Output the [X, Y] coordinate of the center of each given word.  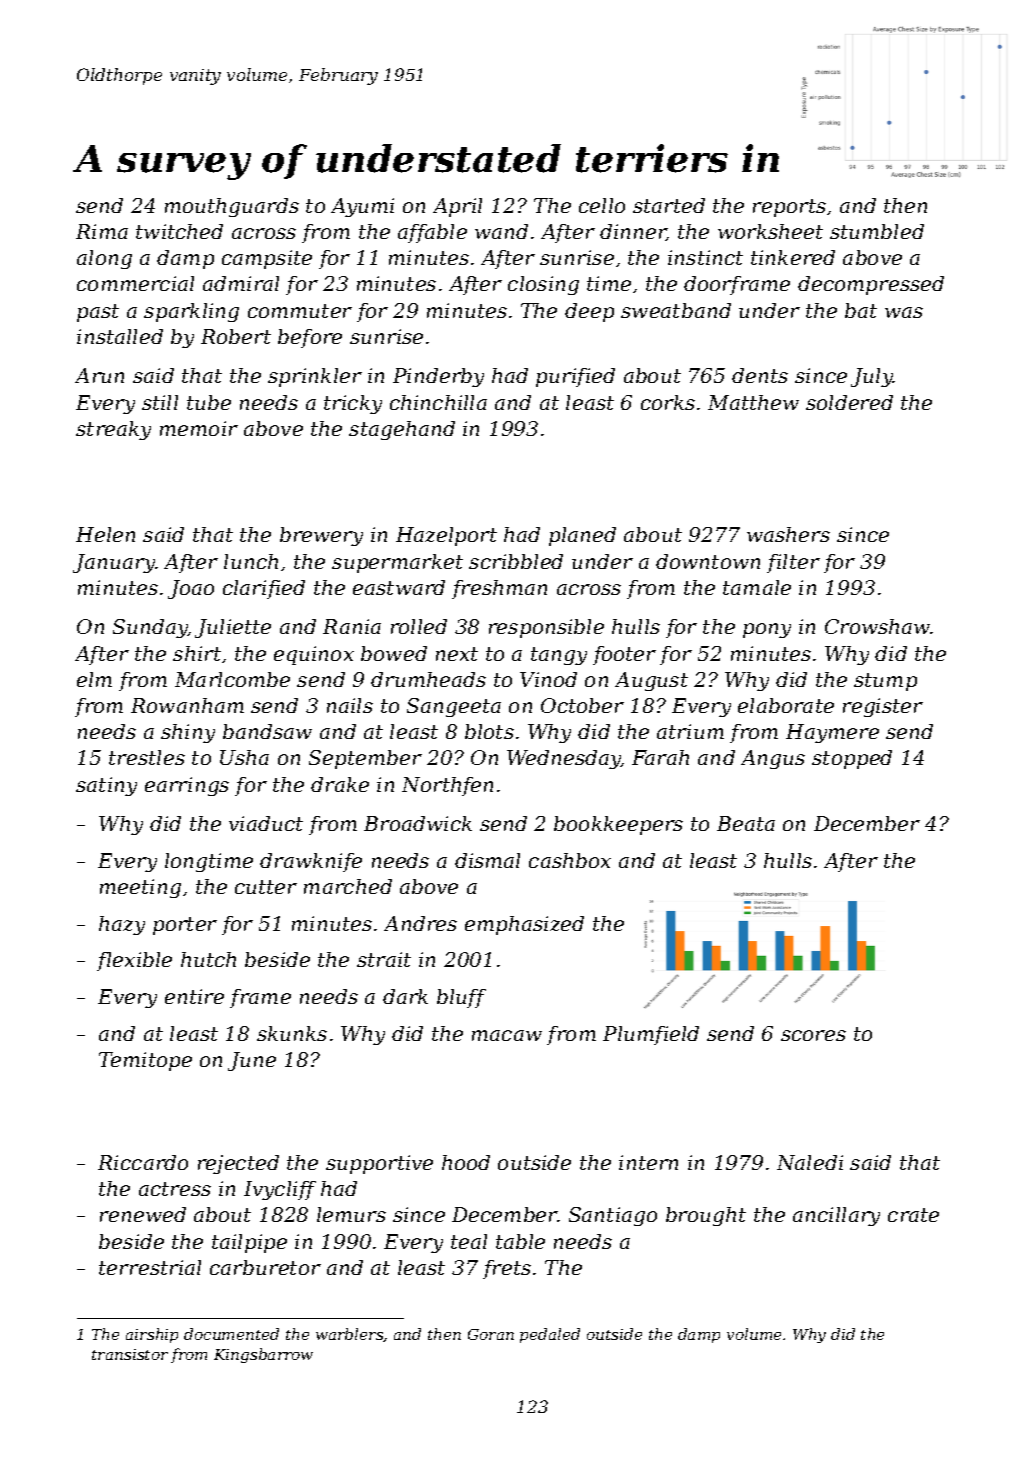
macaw [507, 1035]
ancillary [836, 1216]
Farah [660, 757]
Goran [491, 1334]
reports [789, 208]
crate [913, 1215]
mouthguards [232, 207]
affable [432, 233]
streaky [113, 430]
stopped [852, 759]
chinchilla [438, 402]
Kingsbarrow [263, 1355]
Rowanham [187, 705]
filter [793, 563]
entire [194, 996]
